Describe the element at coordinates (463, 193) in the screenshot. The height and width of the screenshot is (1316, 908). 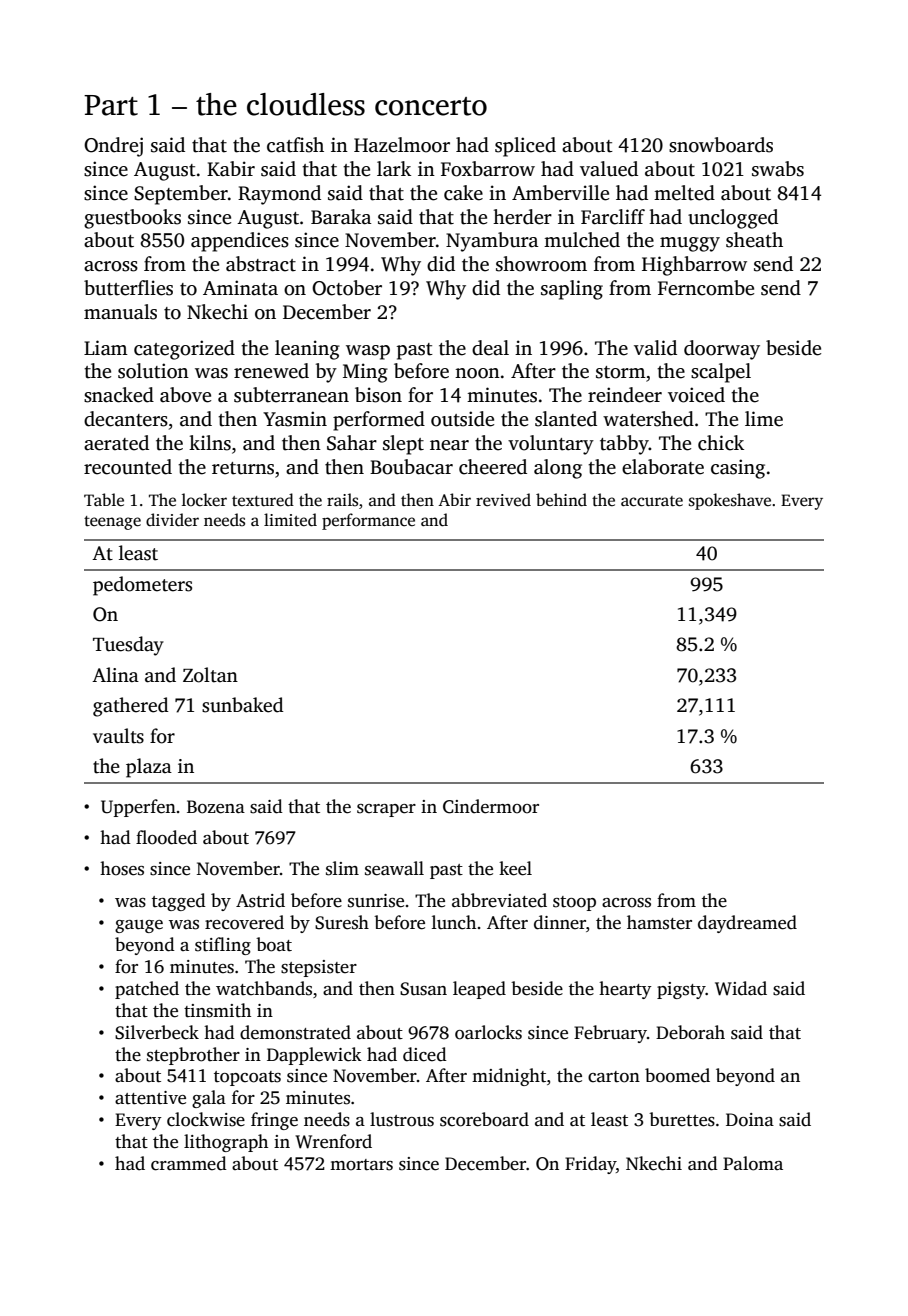
I see `cake` at that location.
